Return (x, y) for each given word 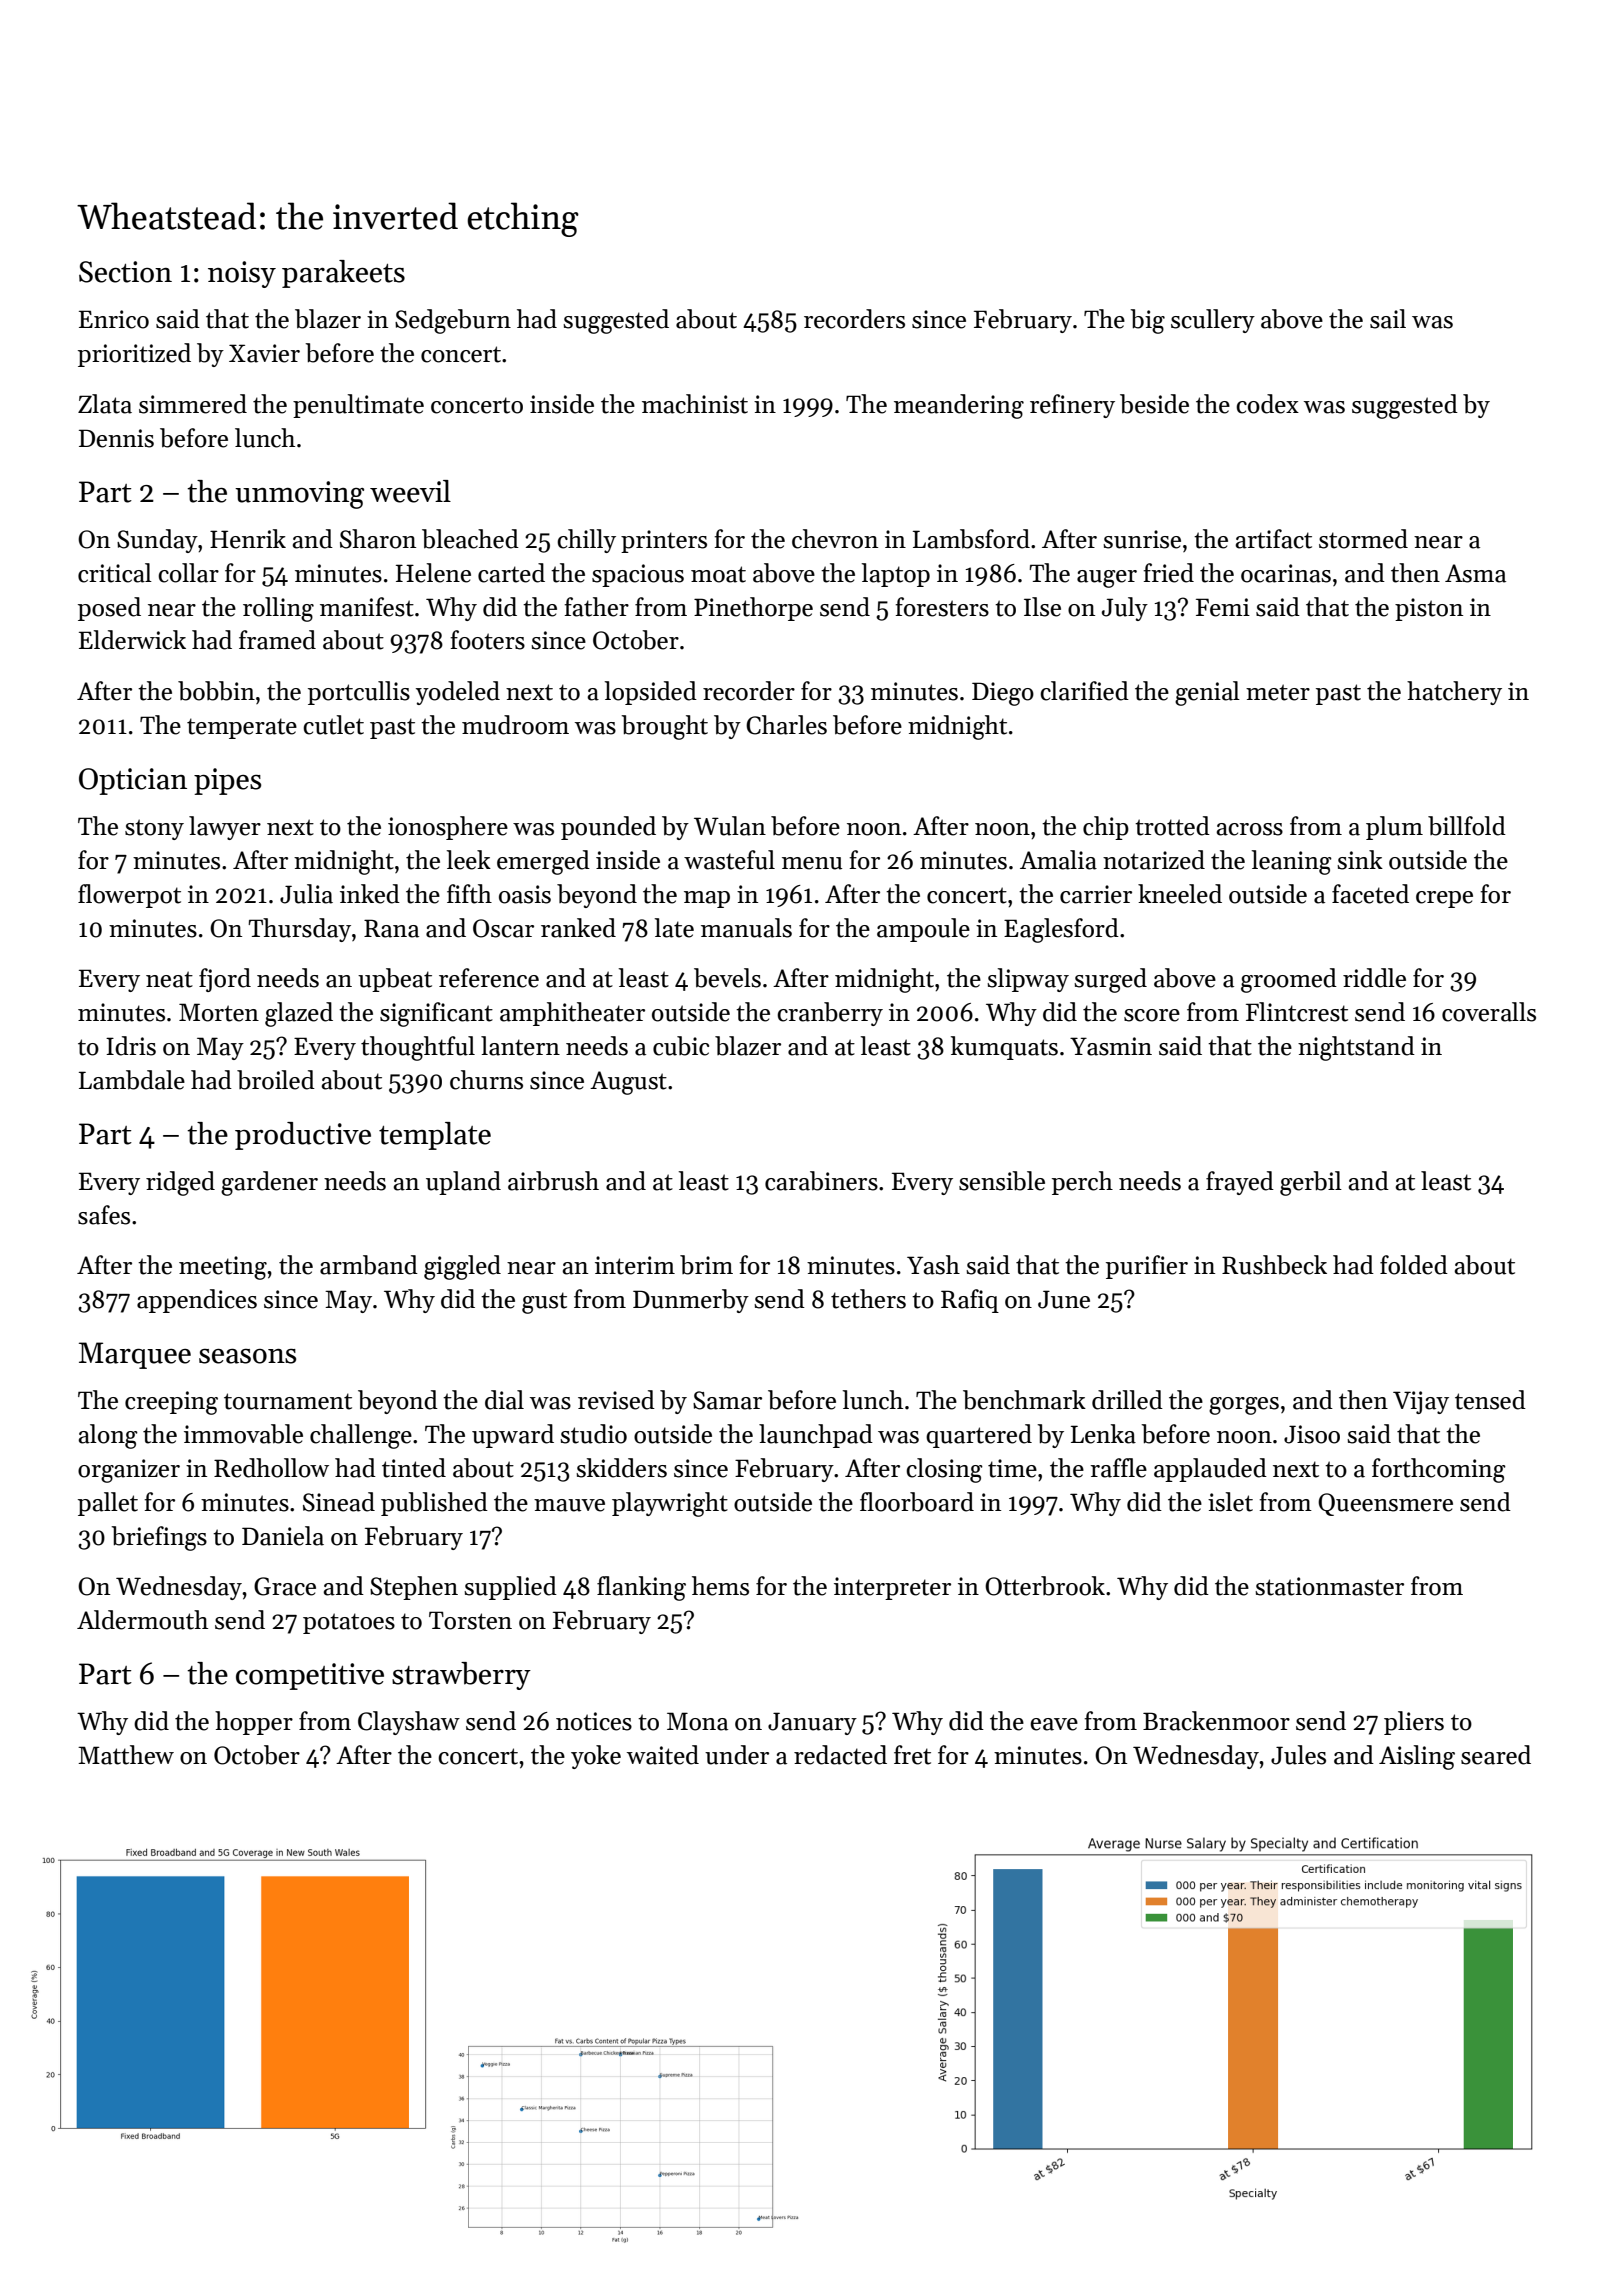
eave (1054, 1724)
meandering (959, 406)
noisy (242, 274)
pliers (1414, 1723)
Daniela (283, 1536)
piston (1429, 609)
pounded (608, 828)
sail (1388, 319)
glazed (299, 1014)
